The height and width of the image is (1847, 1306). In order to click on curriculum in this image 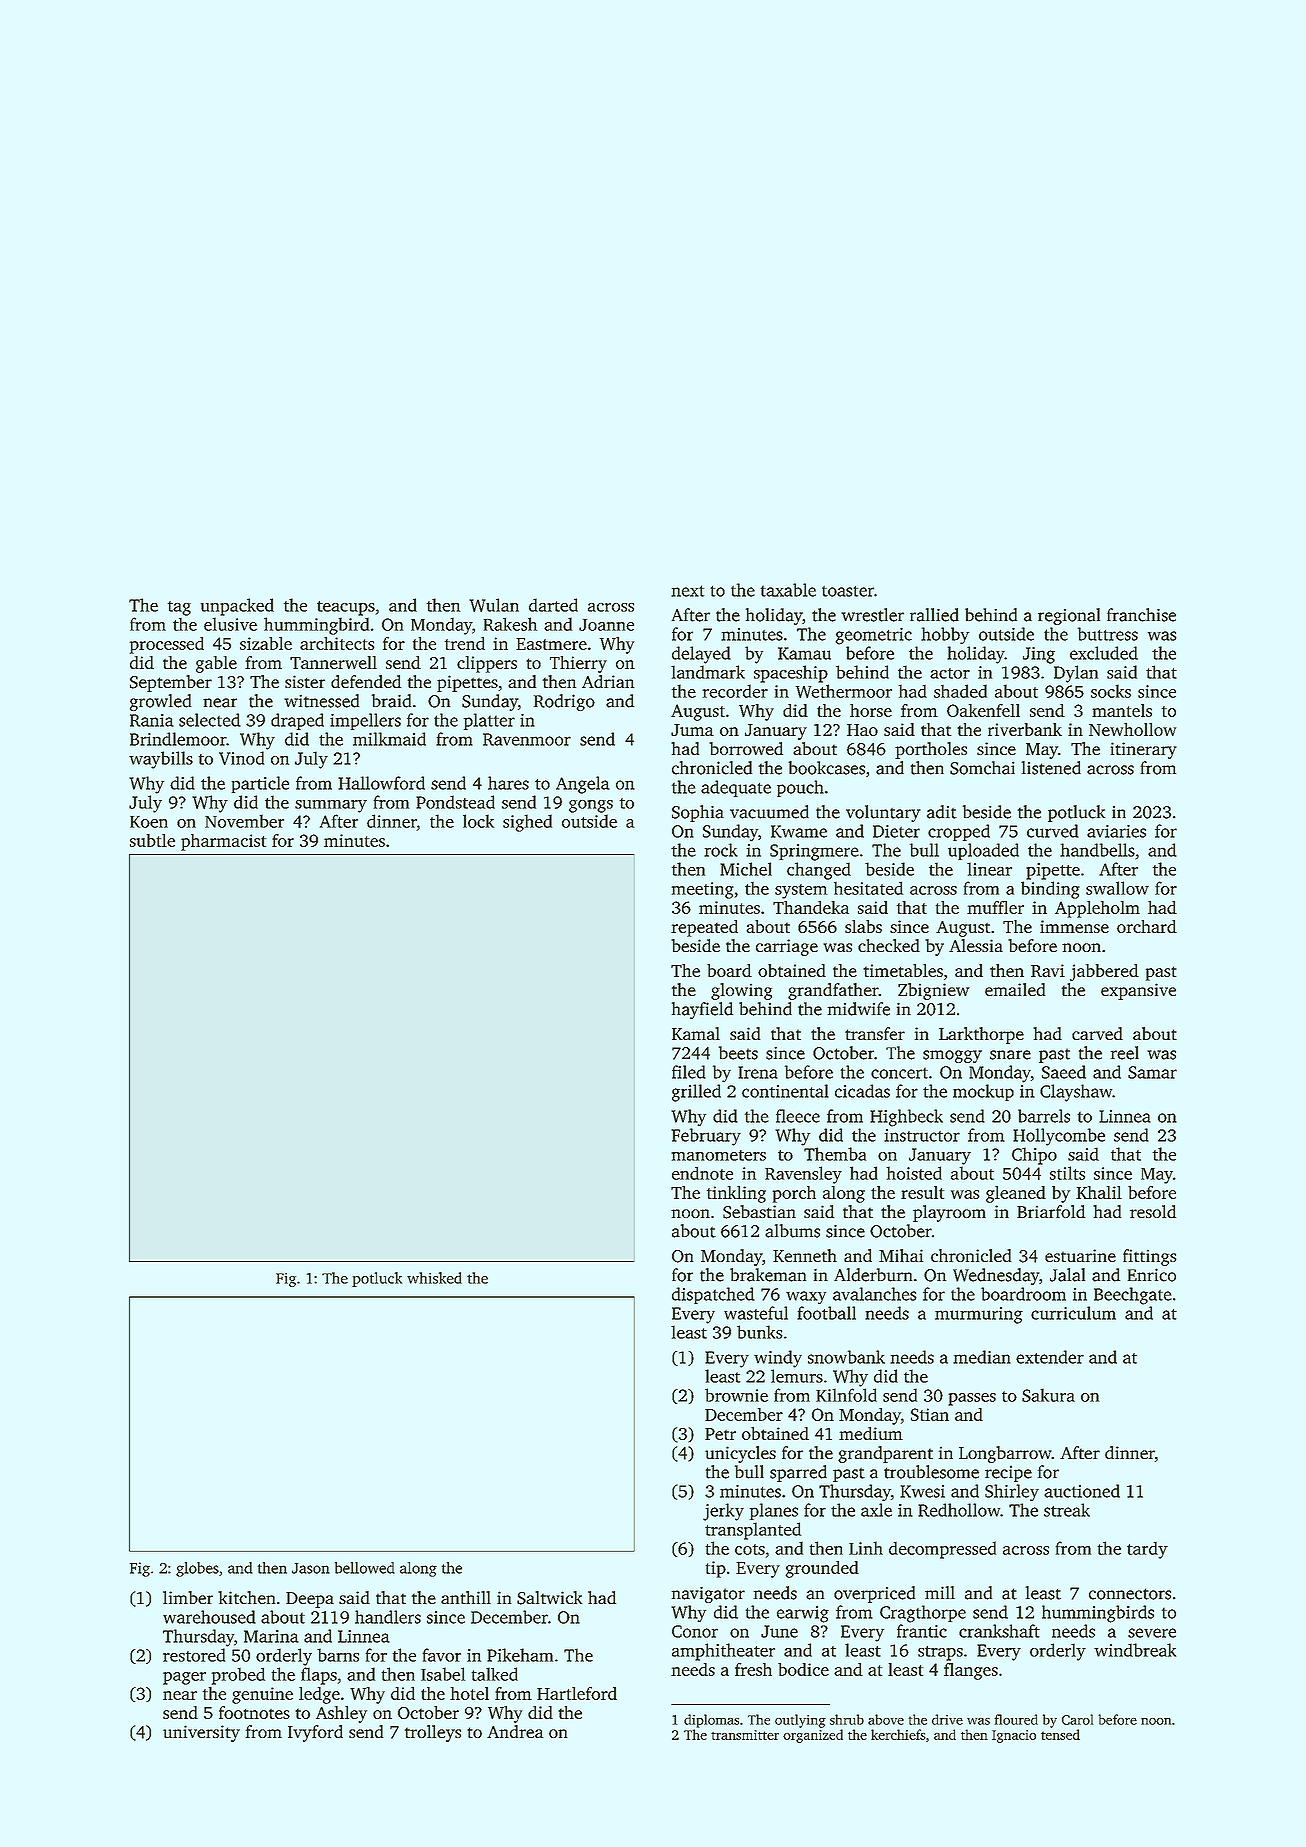, I will do `click(1073, 1313)`.
